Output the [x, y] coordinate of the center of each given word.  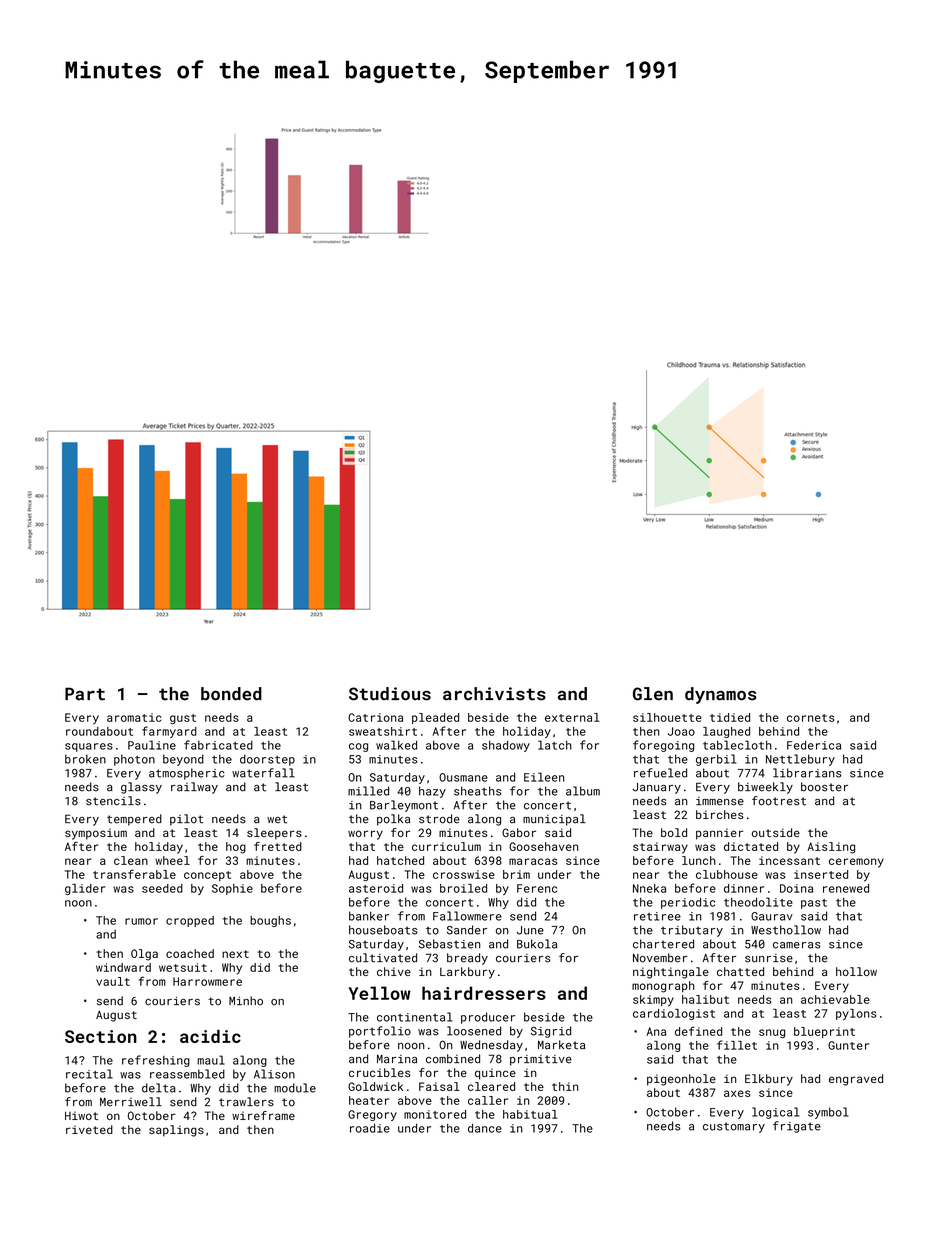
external [572, 717]
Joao [681, 731]
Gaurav [772, 916]
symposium [96, 834]
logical [776, 1113]
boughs [270, 921]
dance [485, 1128]
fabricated [218, 745]
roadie [370, 1128]
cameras [797, 945]
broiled [463, 888]
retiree [657, 916]
